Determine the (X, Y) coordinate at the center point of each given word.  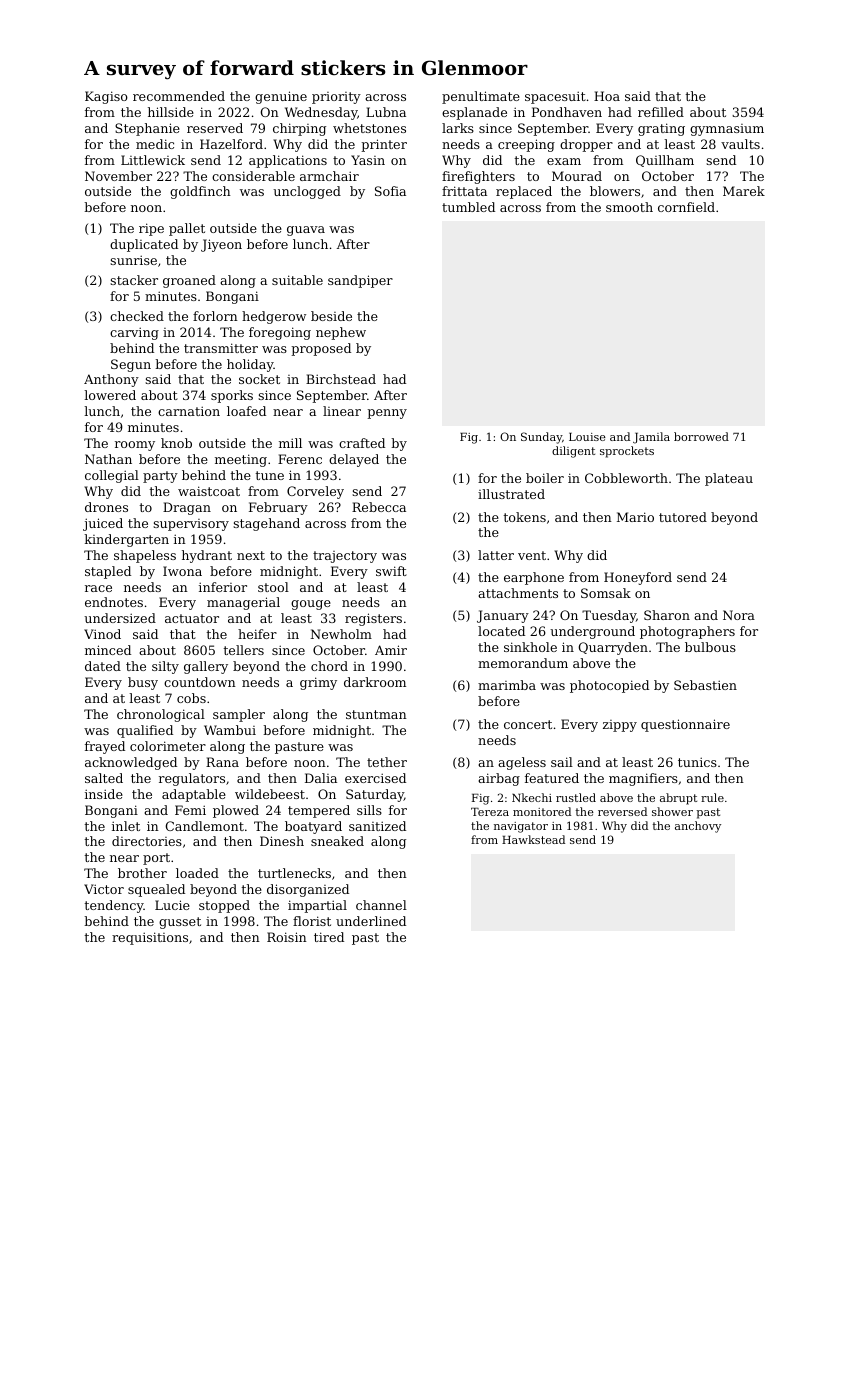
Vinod (102, 634)
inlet (126, 826)
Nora (739, 615)
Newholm (341, 634)
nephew (341, 333)
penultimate (481, 97)
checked (137, 316)
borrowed (701, 436)
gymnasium (727, 130)
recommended (179, 96)
